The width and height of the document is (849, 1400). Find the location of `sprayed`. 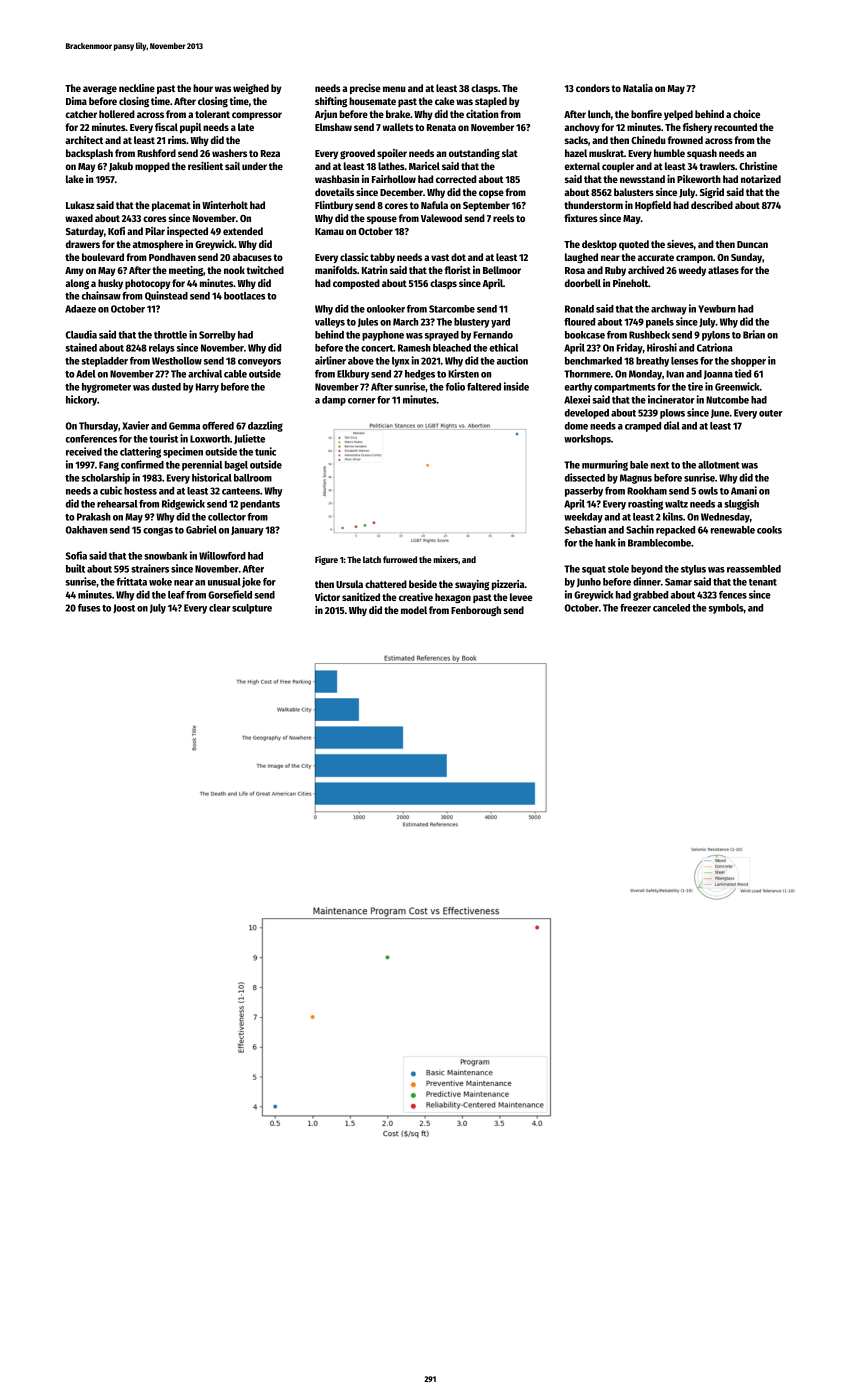

sprayed is located at coordinates (442, 336).
